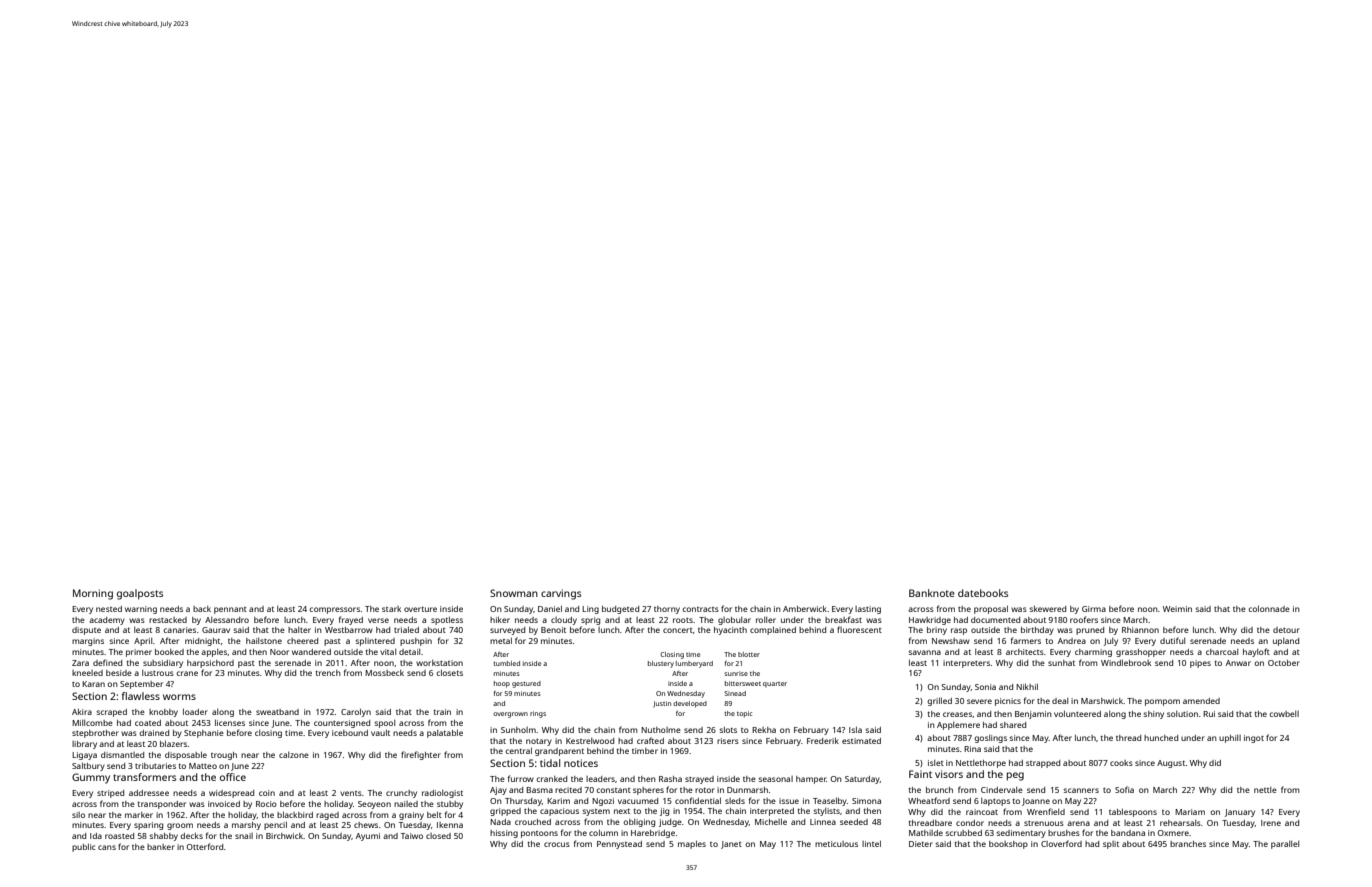 The width and height of the document is (1372, 887). What do you see at coordinates (982, 812) in the document?
I see `raincoat` at bounding box center [982, 812].
